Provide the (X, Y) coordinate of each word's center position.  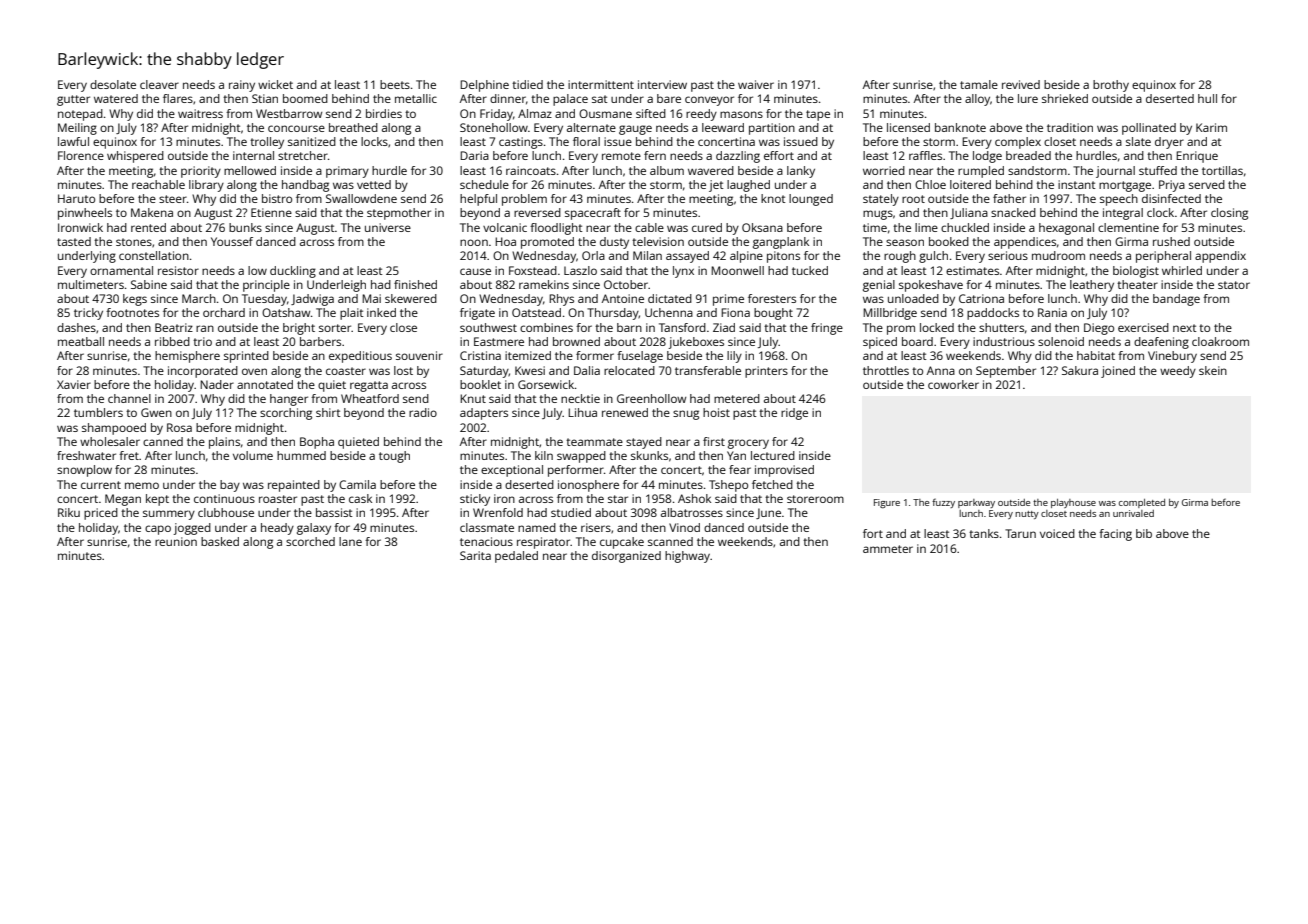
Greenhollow (651, 398)
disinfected (1171, 198)
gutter (73, 100)
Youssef (232, 241)
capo (158, 530)
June (768, 513)
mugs (878, 215)
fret (129, 455)
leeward (723, 127)
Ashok (694, 498)
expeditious (360, 357)
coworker (953, 384)
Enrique (1197, 157)
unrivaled (1133, 513)
